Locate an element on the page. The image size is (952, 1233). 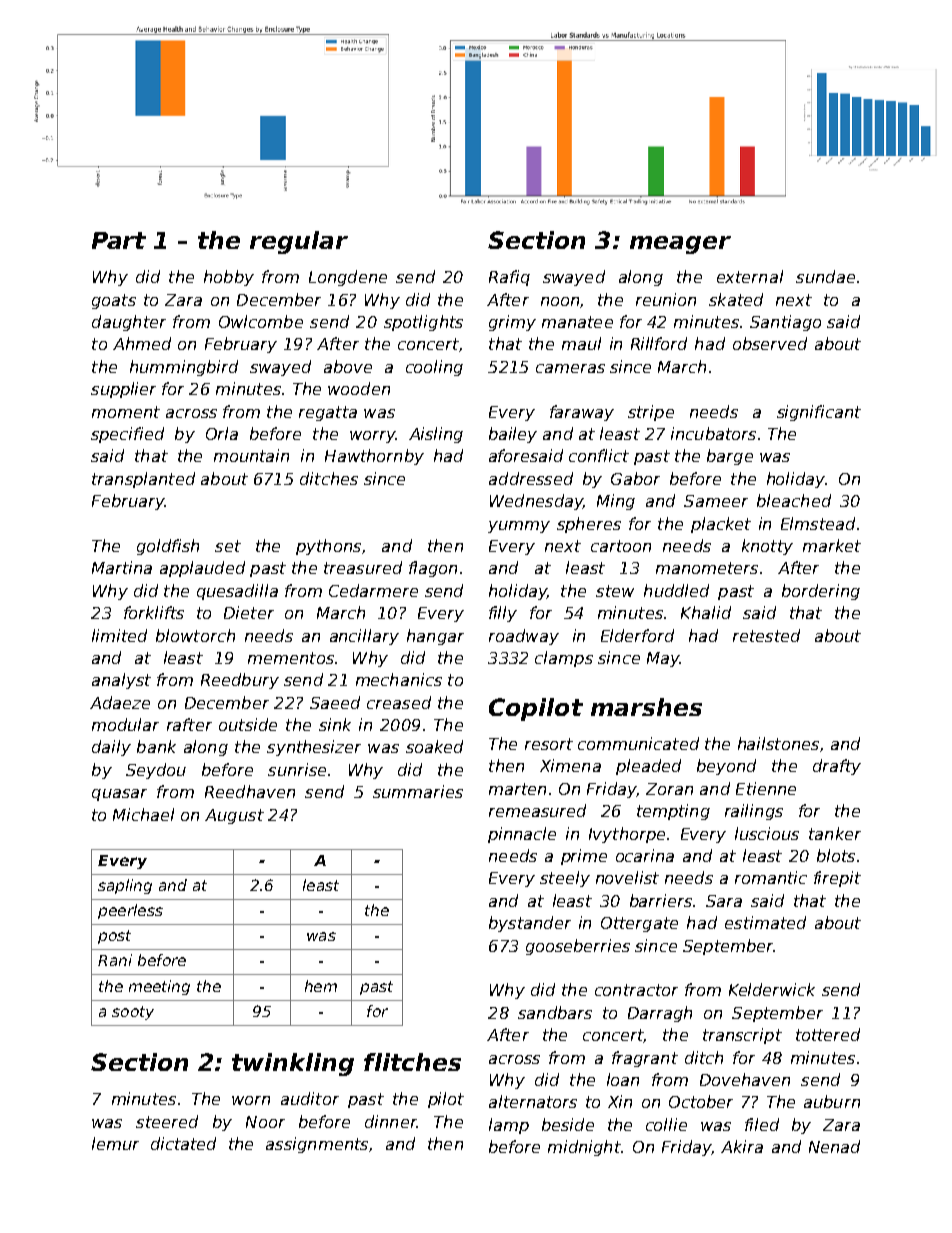
Rafiq is located at coordinates (509, 278).
